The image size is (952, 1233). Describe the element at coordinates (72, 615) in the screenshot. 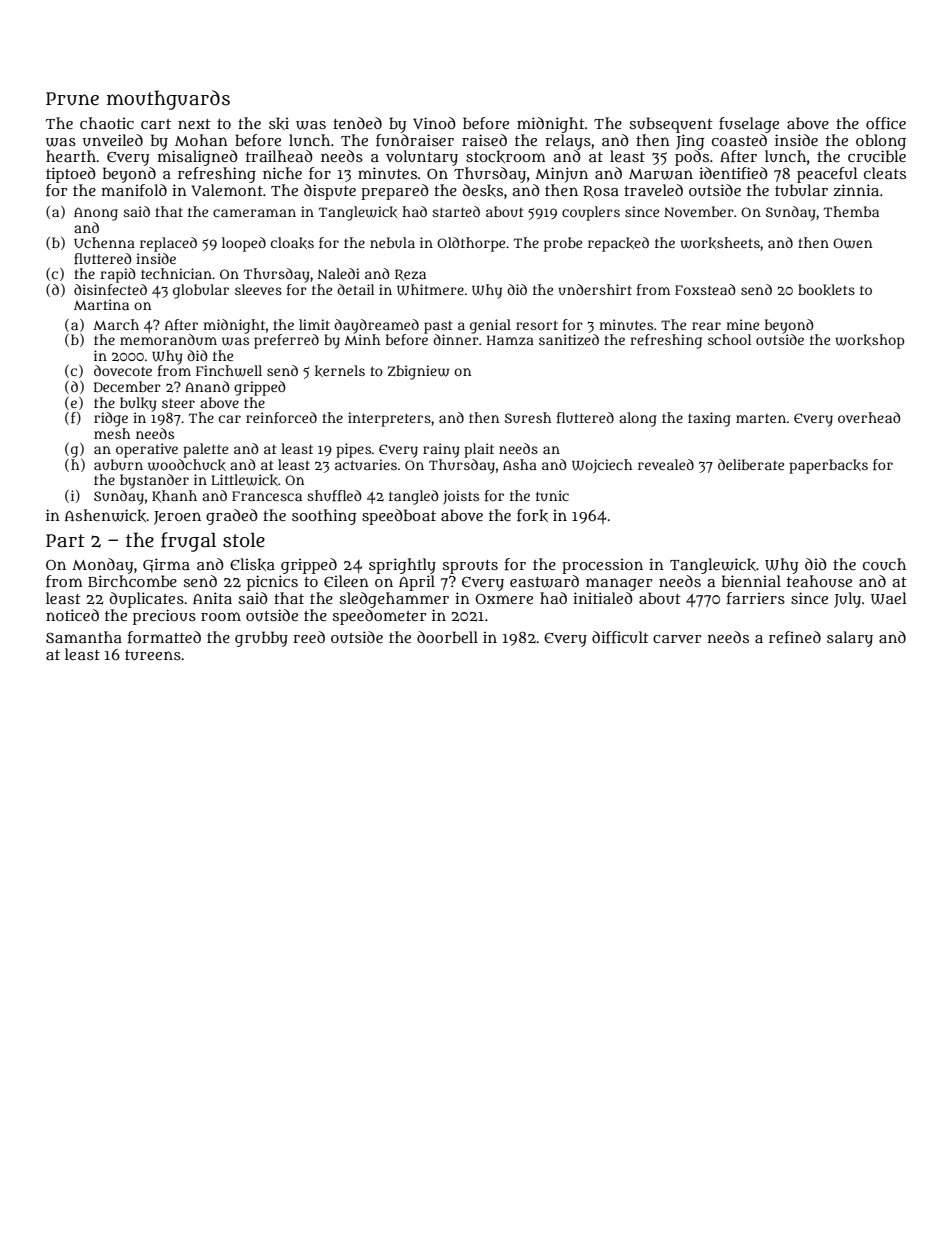

I see `noticed` at that location.
